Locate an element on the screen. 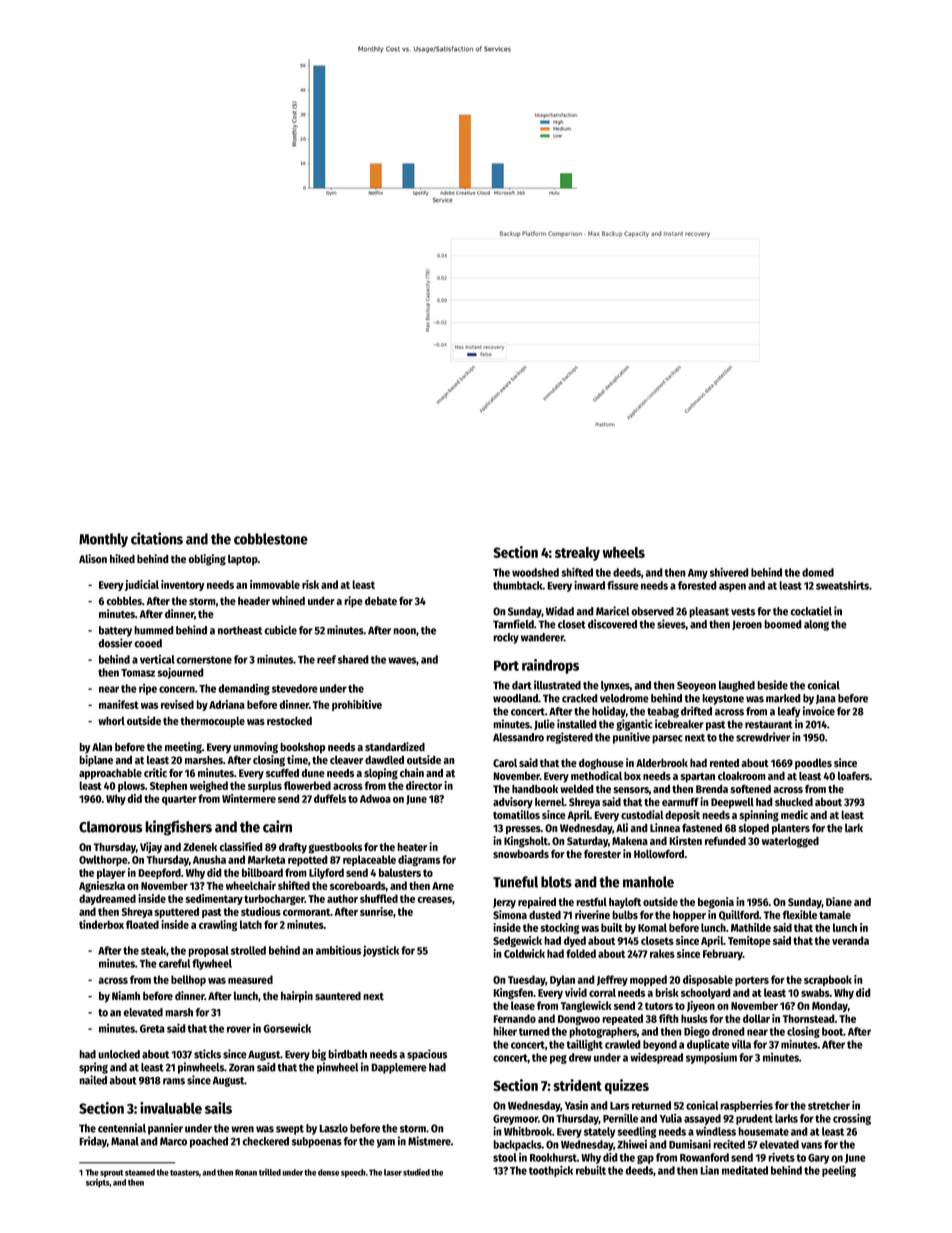  veranda is located at coordinates (850, 940).
